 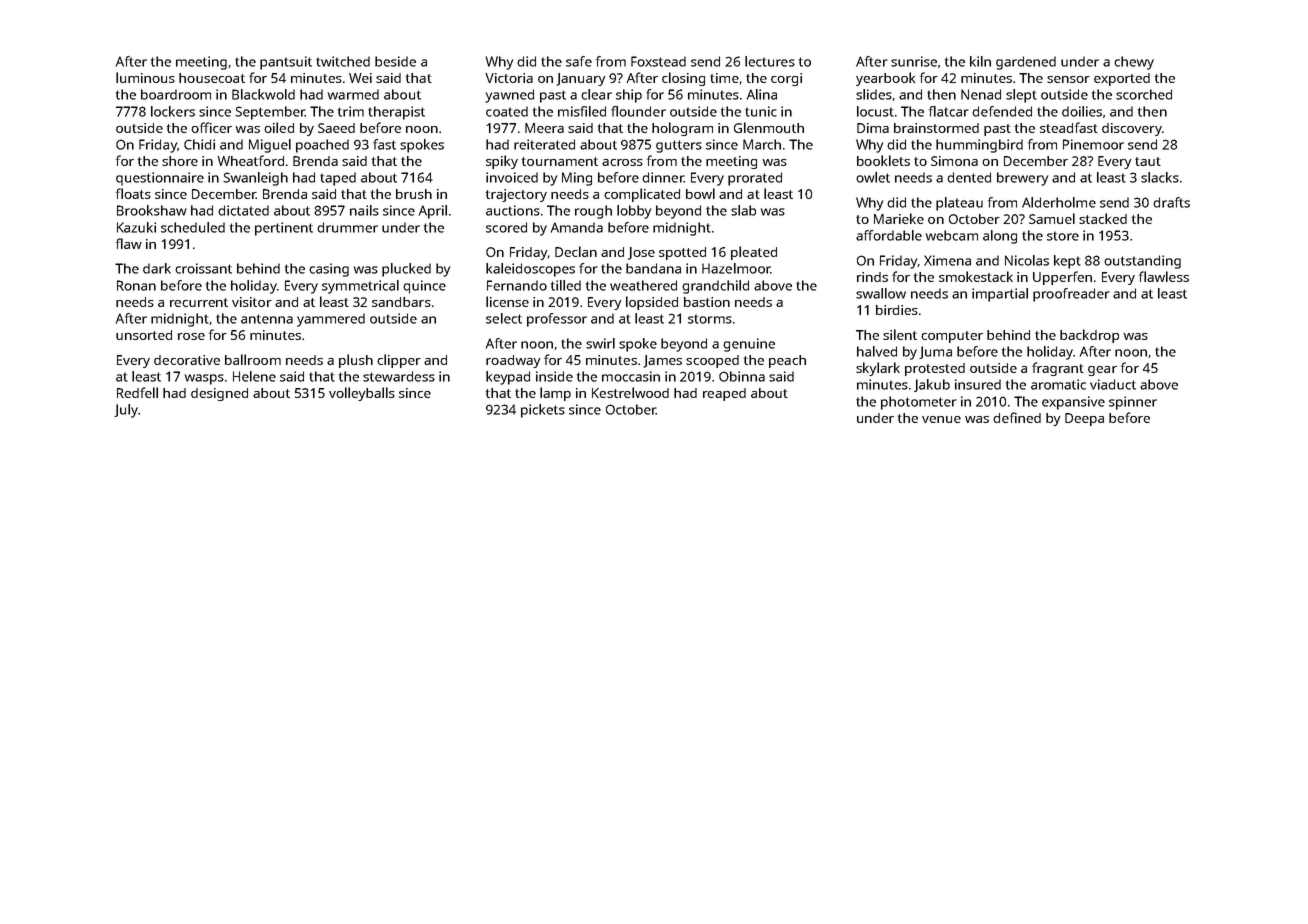 What do you see at coordinates (873, 177) in the image?
I see `owlet` at bounding box center [873, 177].
